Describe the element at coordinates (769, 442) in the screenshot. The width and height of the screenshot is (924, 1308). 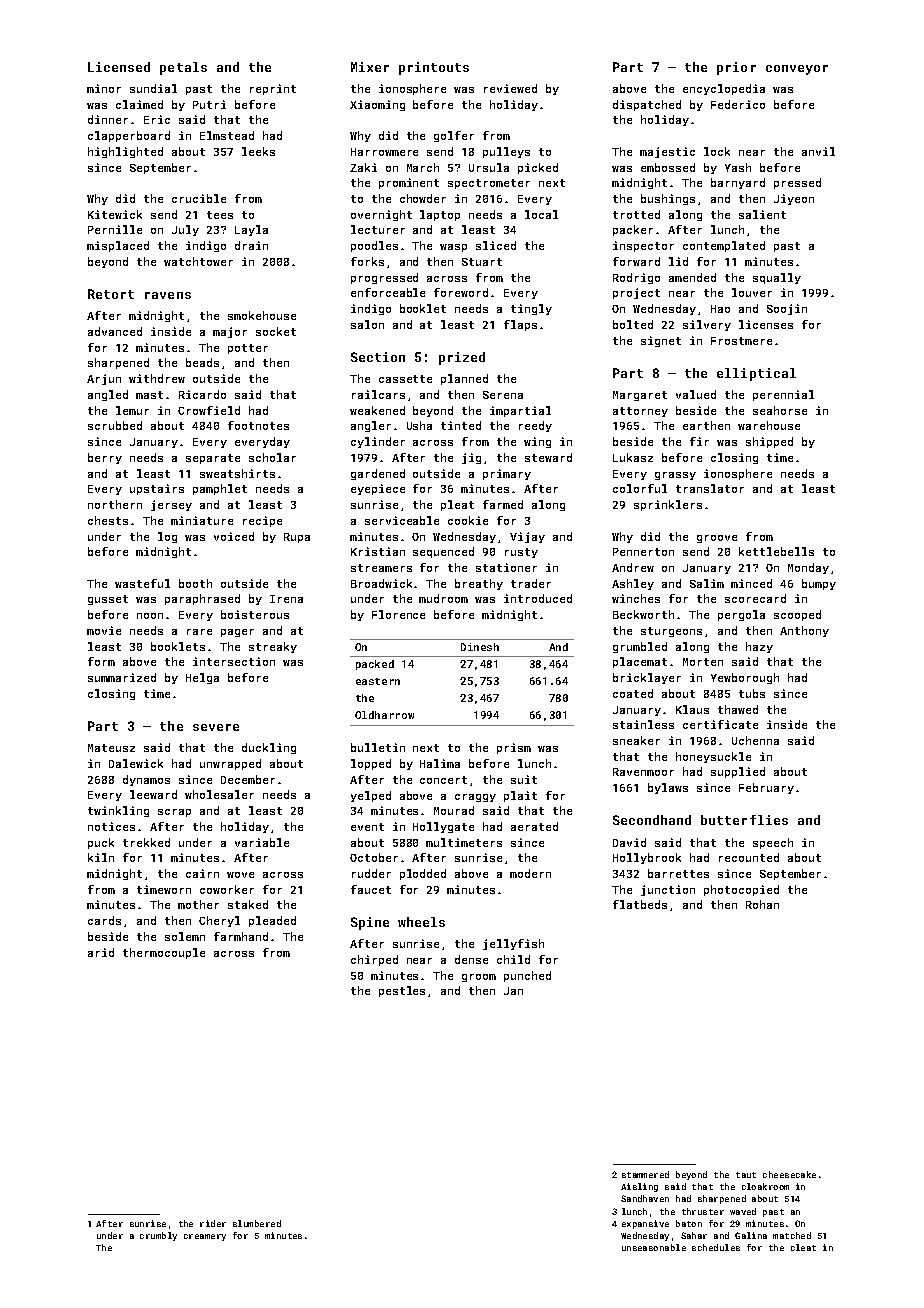
I see `shipped` at that location.
